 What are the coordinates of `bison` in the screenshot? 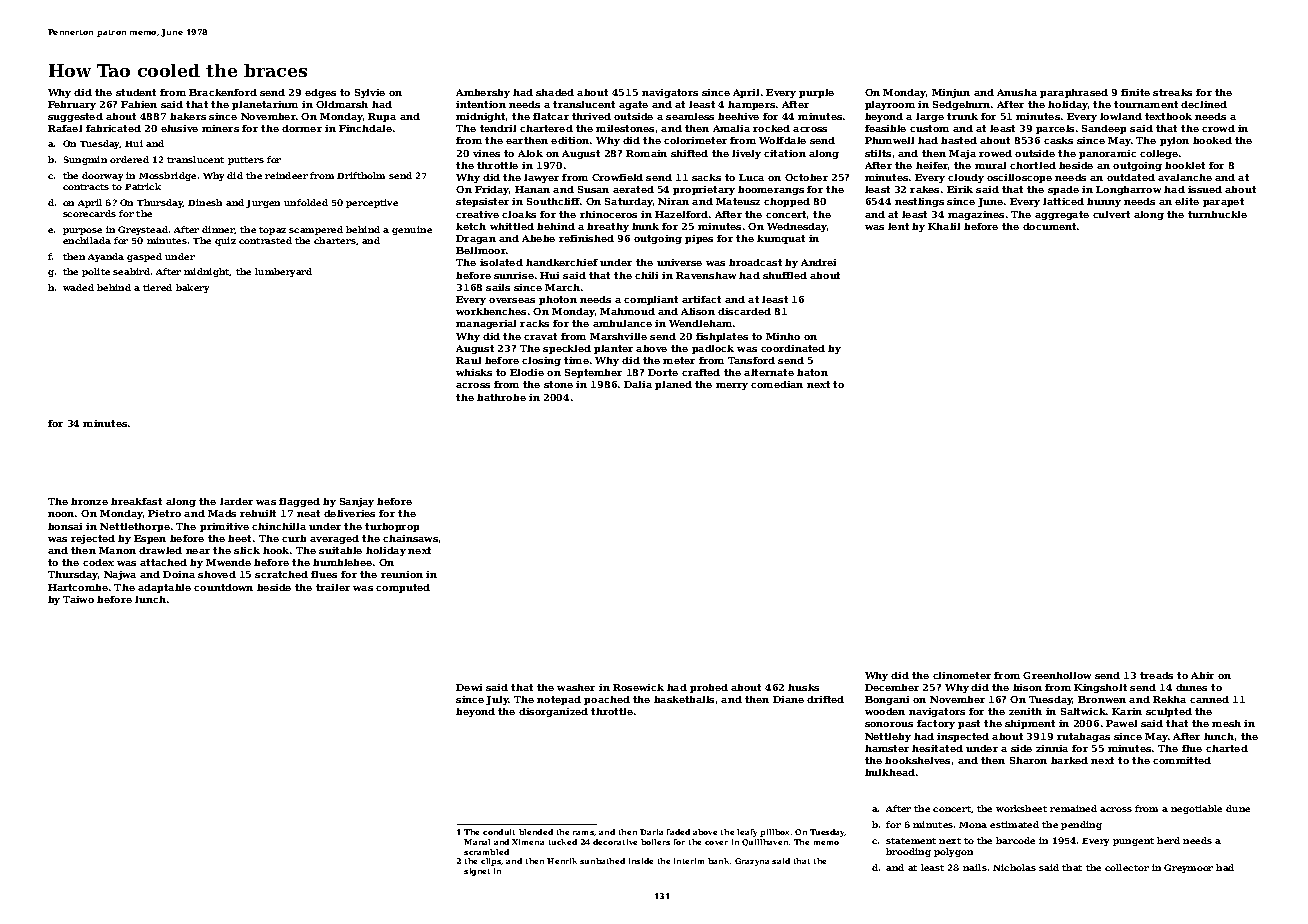 It's located at (1027, 687).
